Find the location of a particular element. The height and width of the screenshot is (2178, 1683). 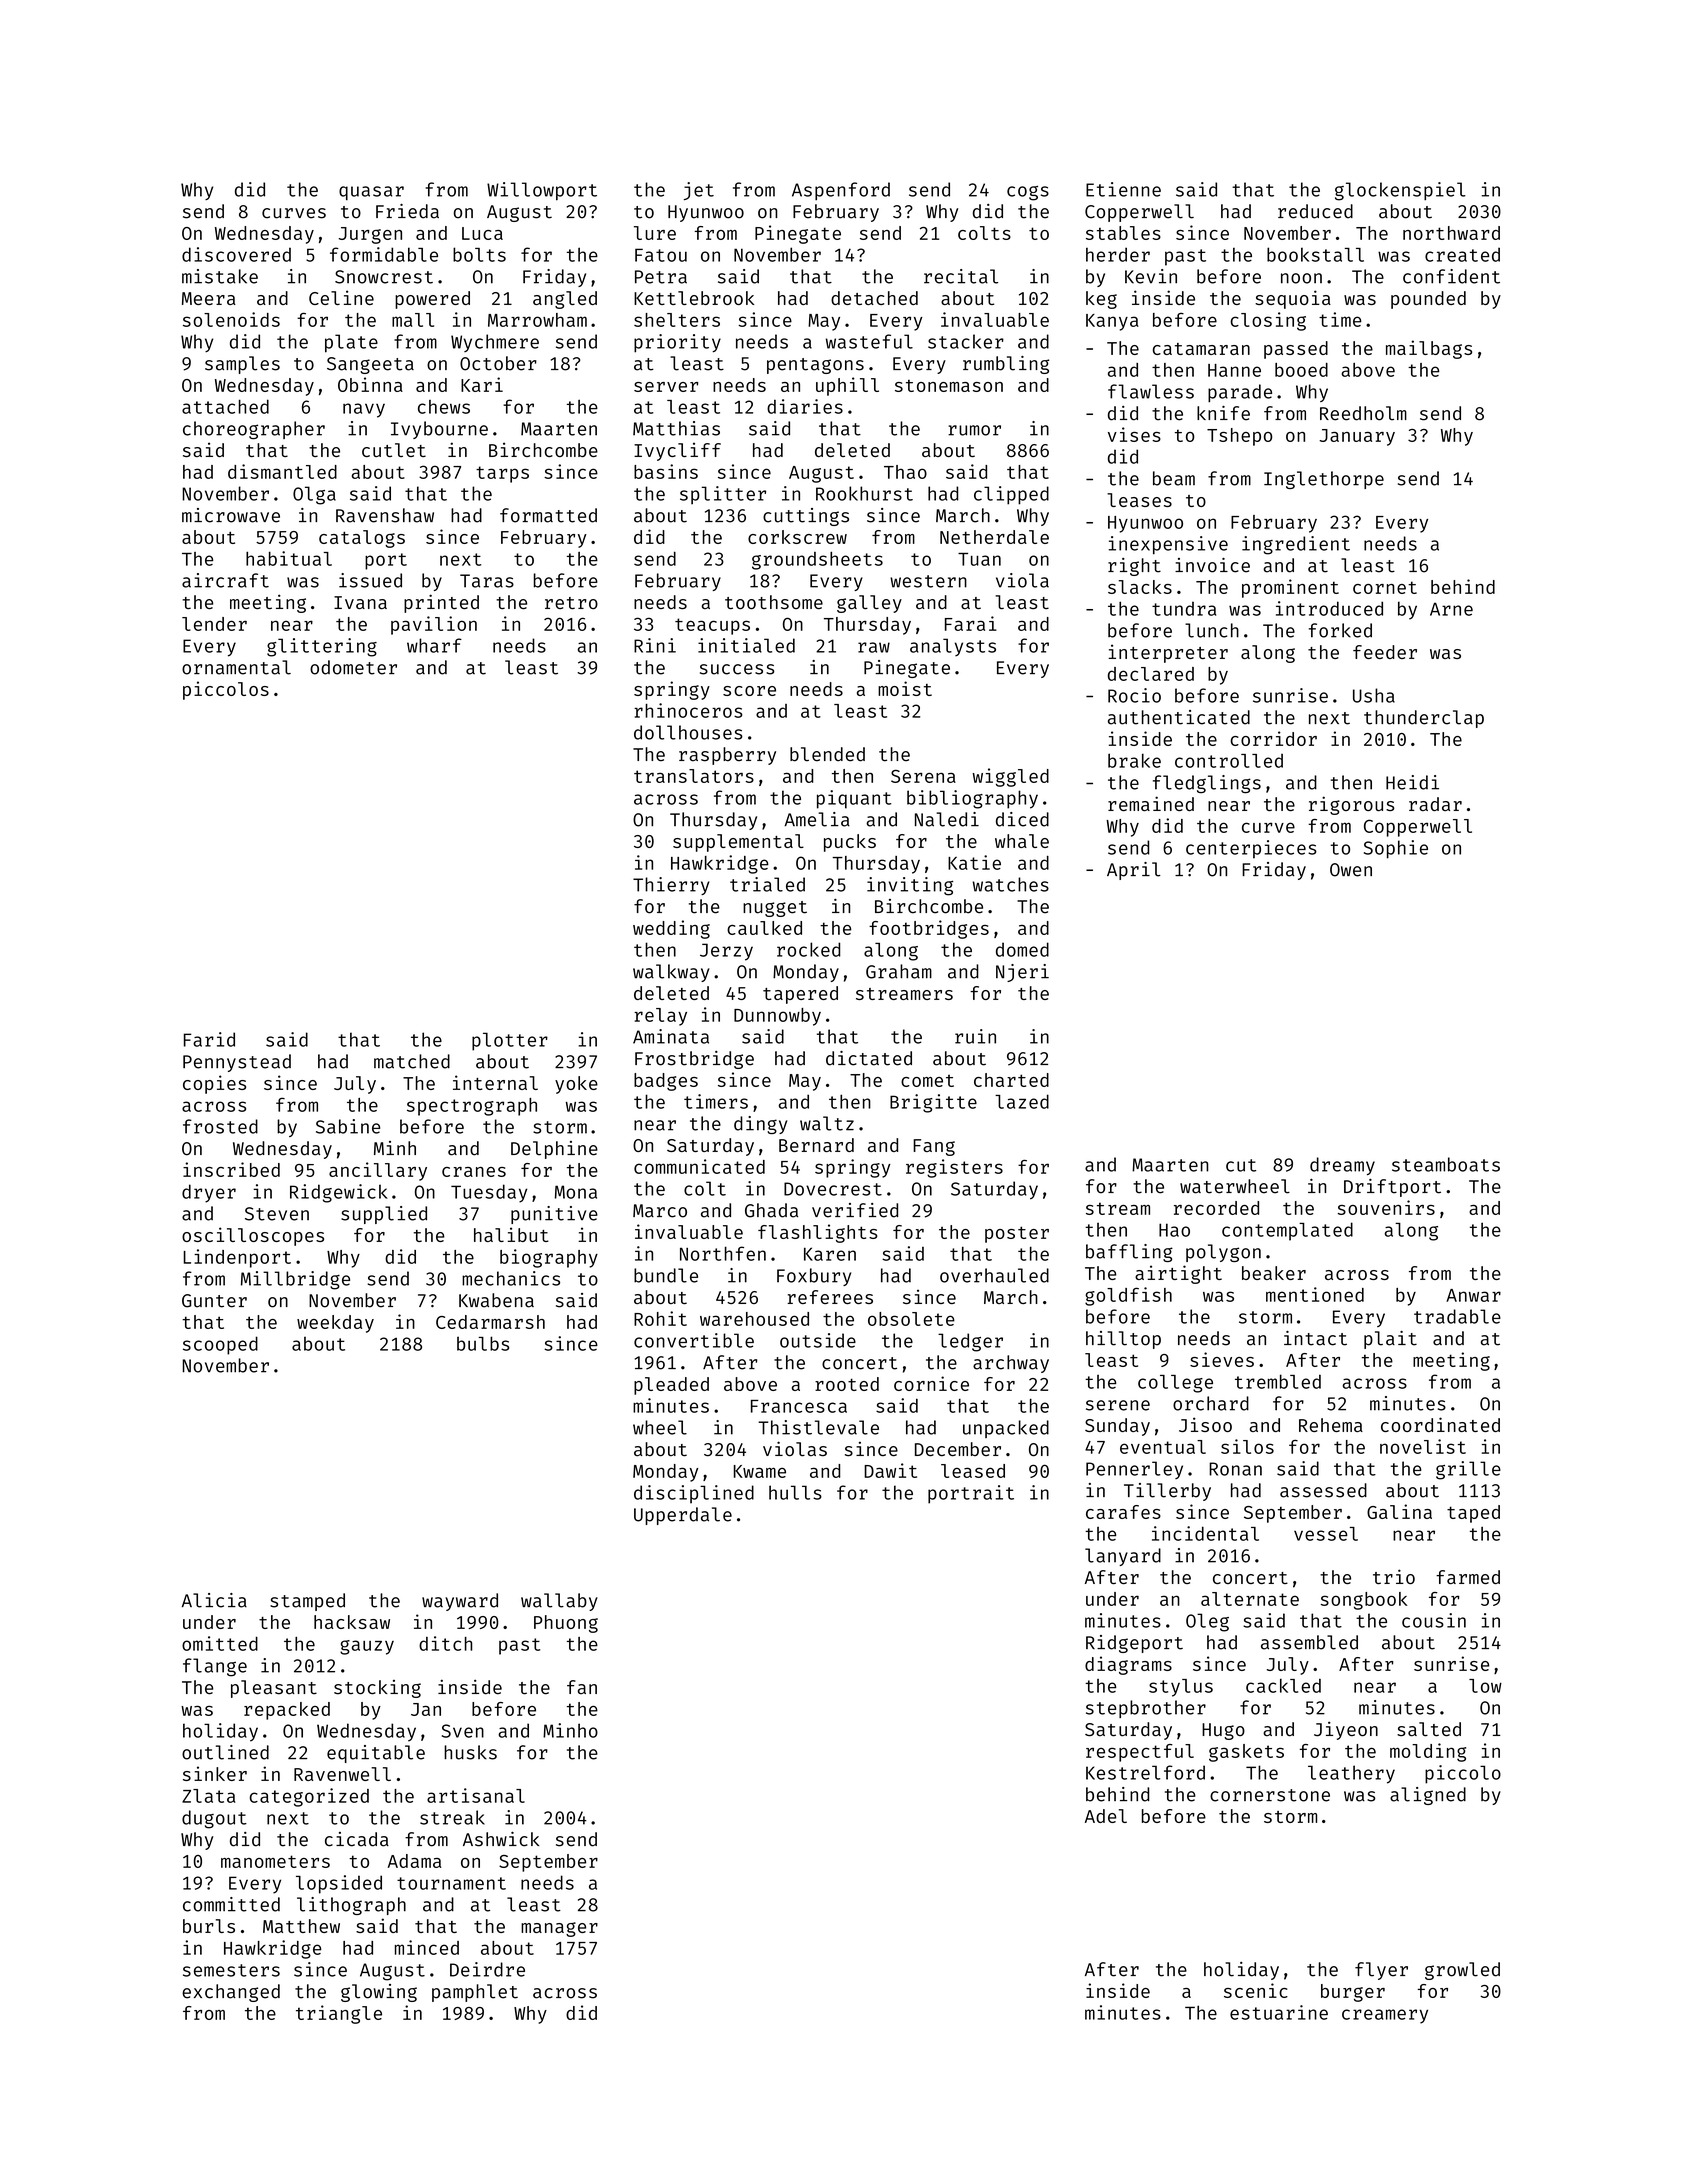

ornamental is located at coordinates (236, 667).
